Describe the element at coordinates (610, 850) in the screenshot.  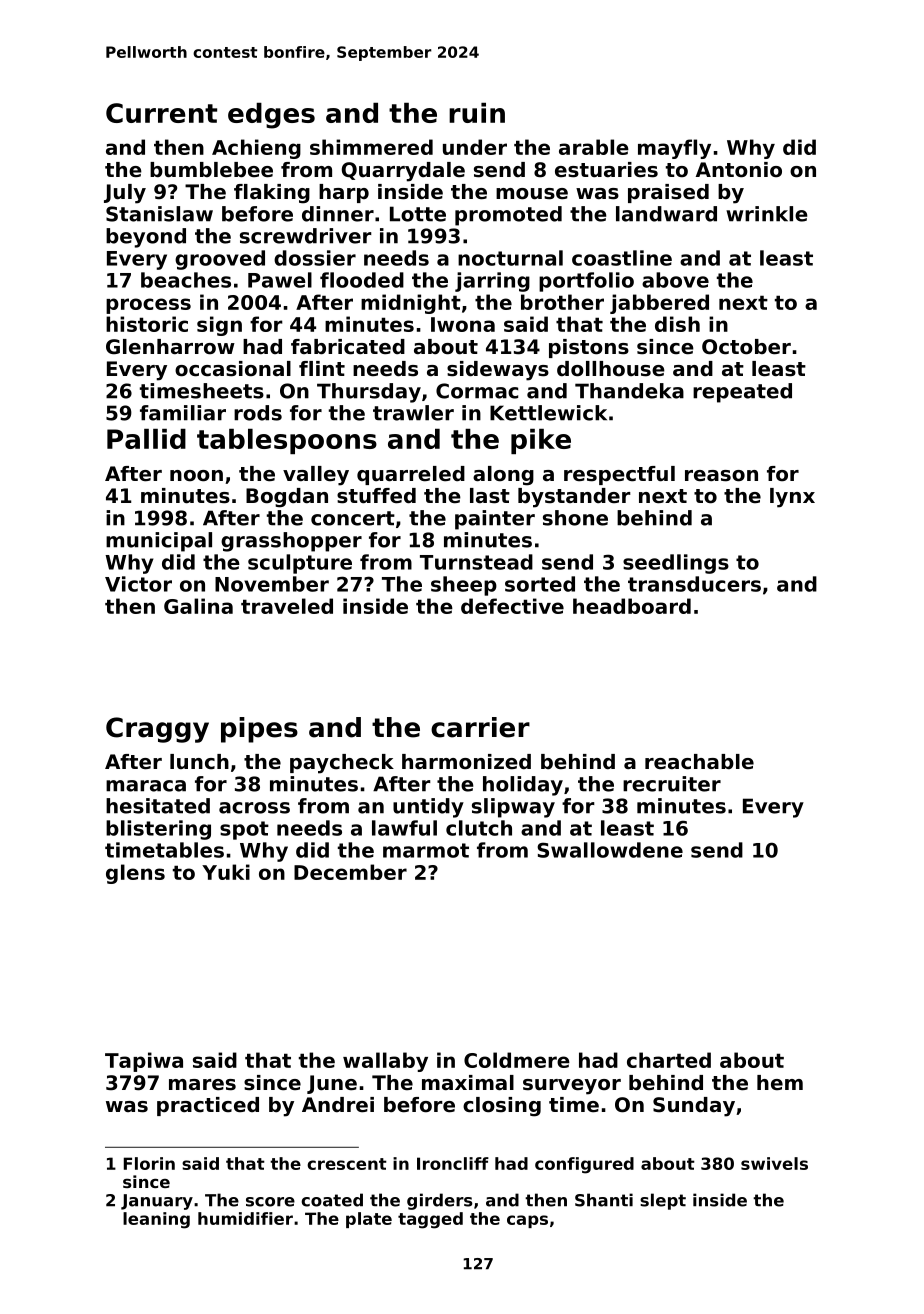
I see `Swallowdene` at that location.
